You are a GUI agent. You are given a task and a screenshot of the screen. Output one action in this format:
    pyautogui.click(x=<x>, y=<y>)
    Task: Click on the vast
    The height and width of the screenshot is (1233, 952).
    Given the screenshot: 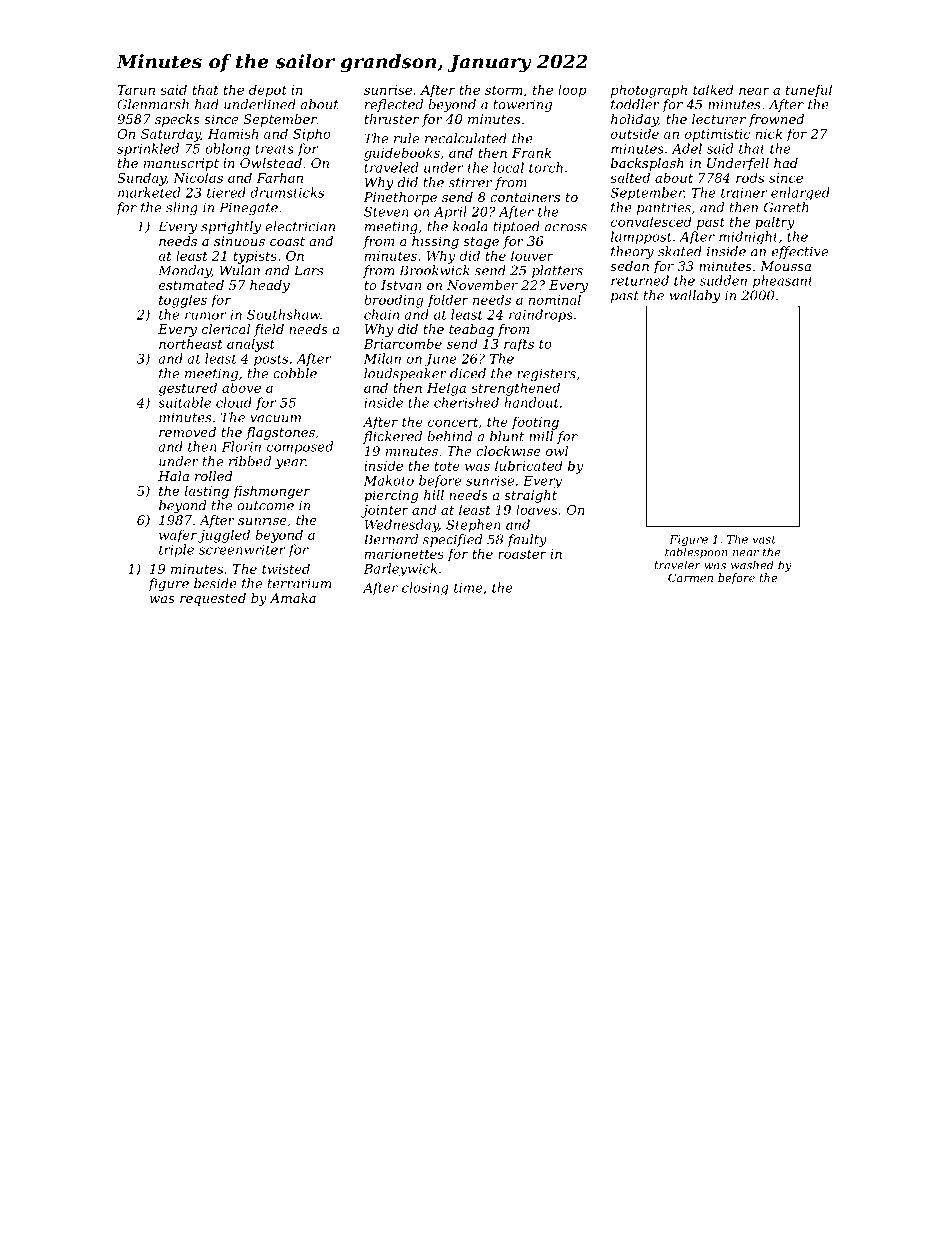 What is the action you would take?
    pyautogui.click(x=764, y=539)
